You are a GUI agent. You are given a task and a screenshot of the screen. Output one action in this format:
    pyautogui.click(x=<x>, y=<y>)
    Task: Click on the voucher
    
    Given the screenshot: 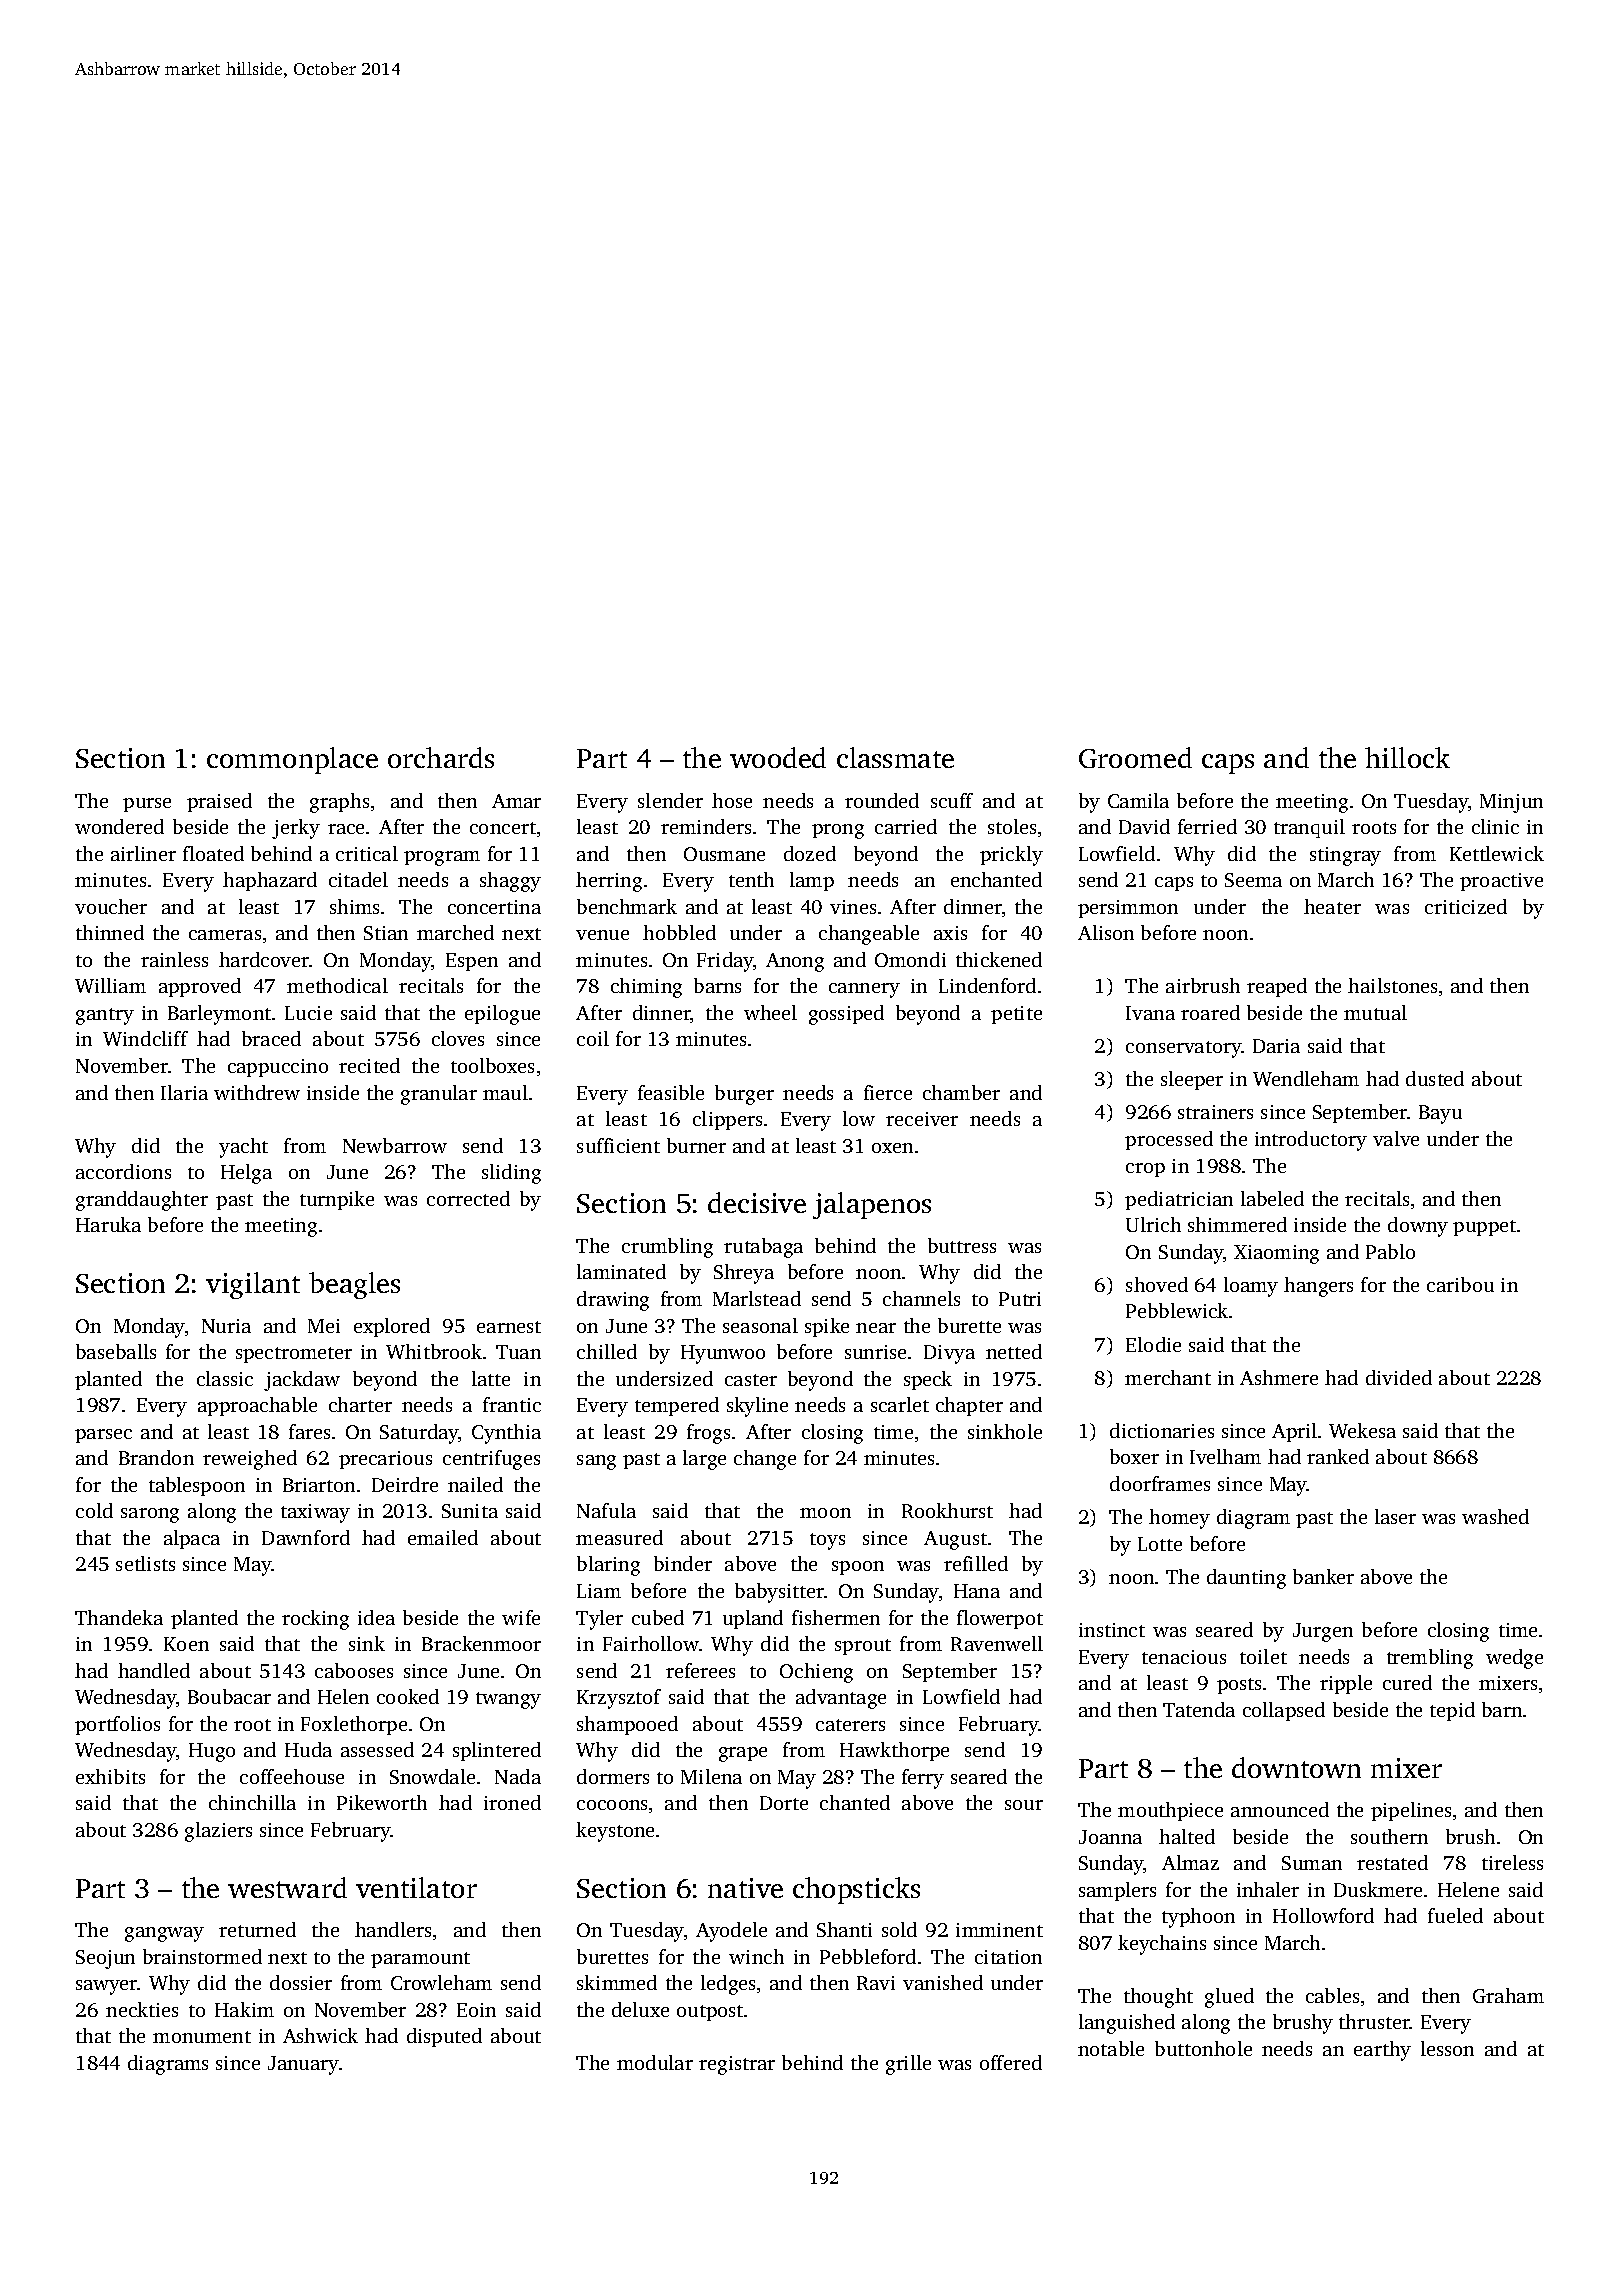 What is the action you would take?
    pyautogui.click(x=111, y=906)
